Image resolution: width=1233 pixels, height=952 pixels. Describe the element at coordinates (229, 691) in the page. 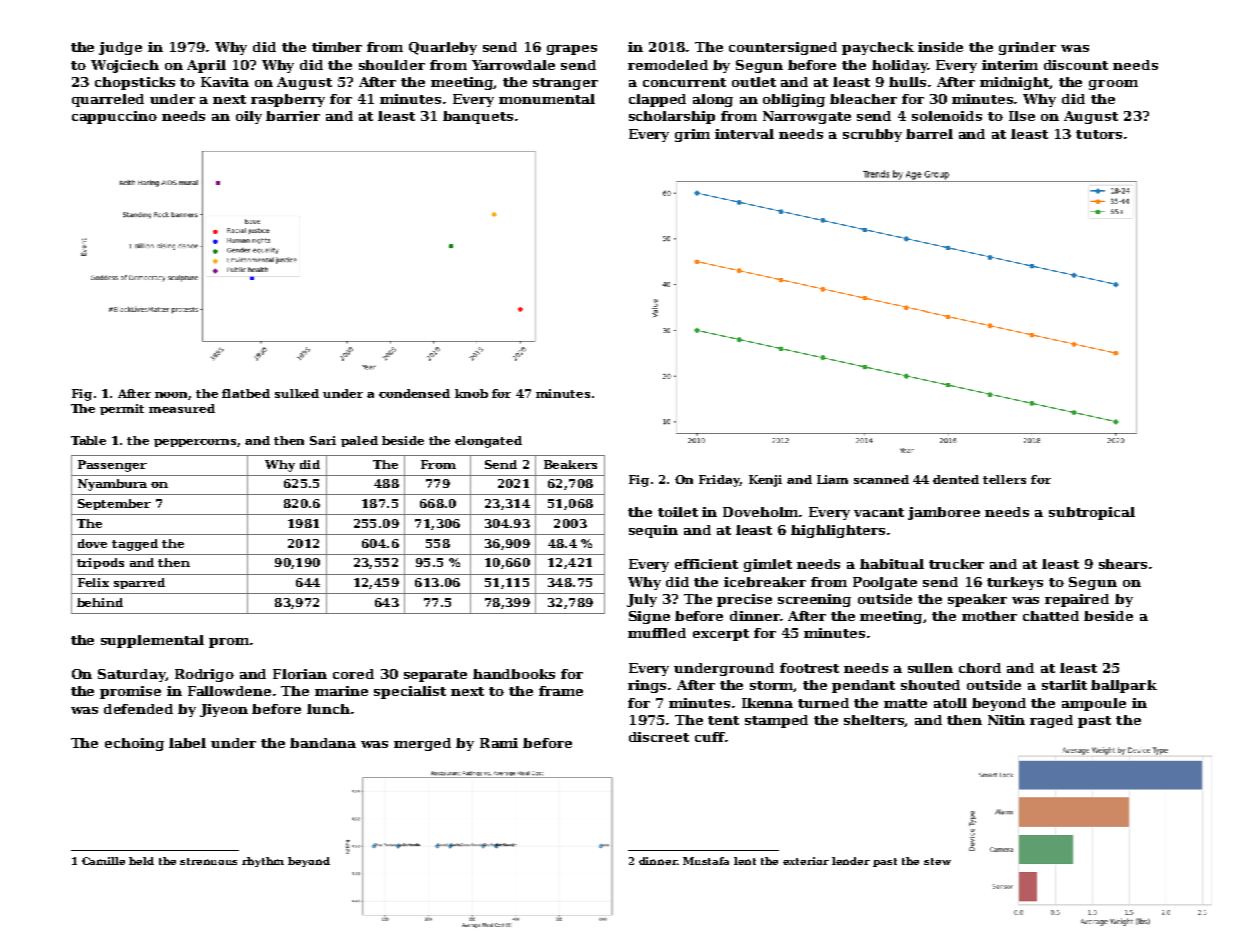

I see `Fallowdene` at that location.
